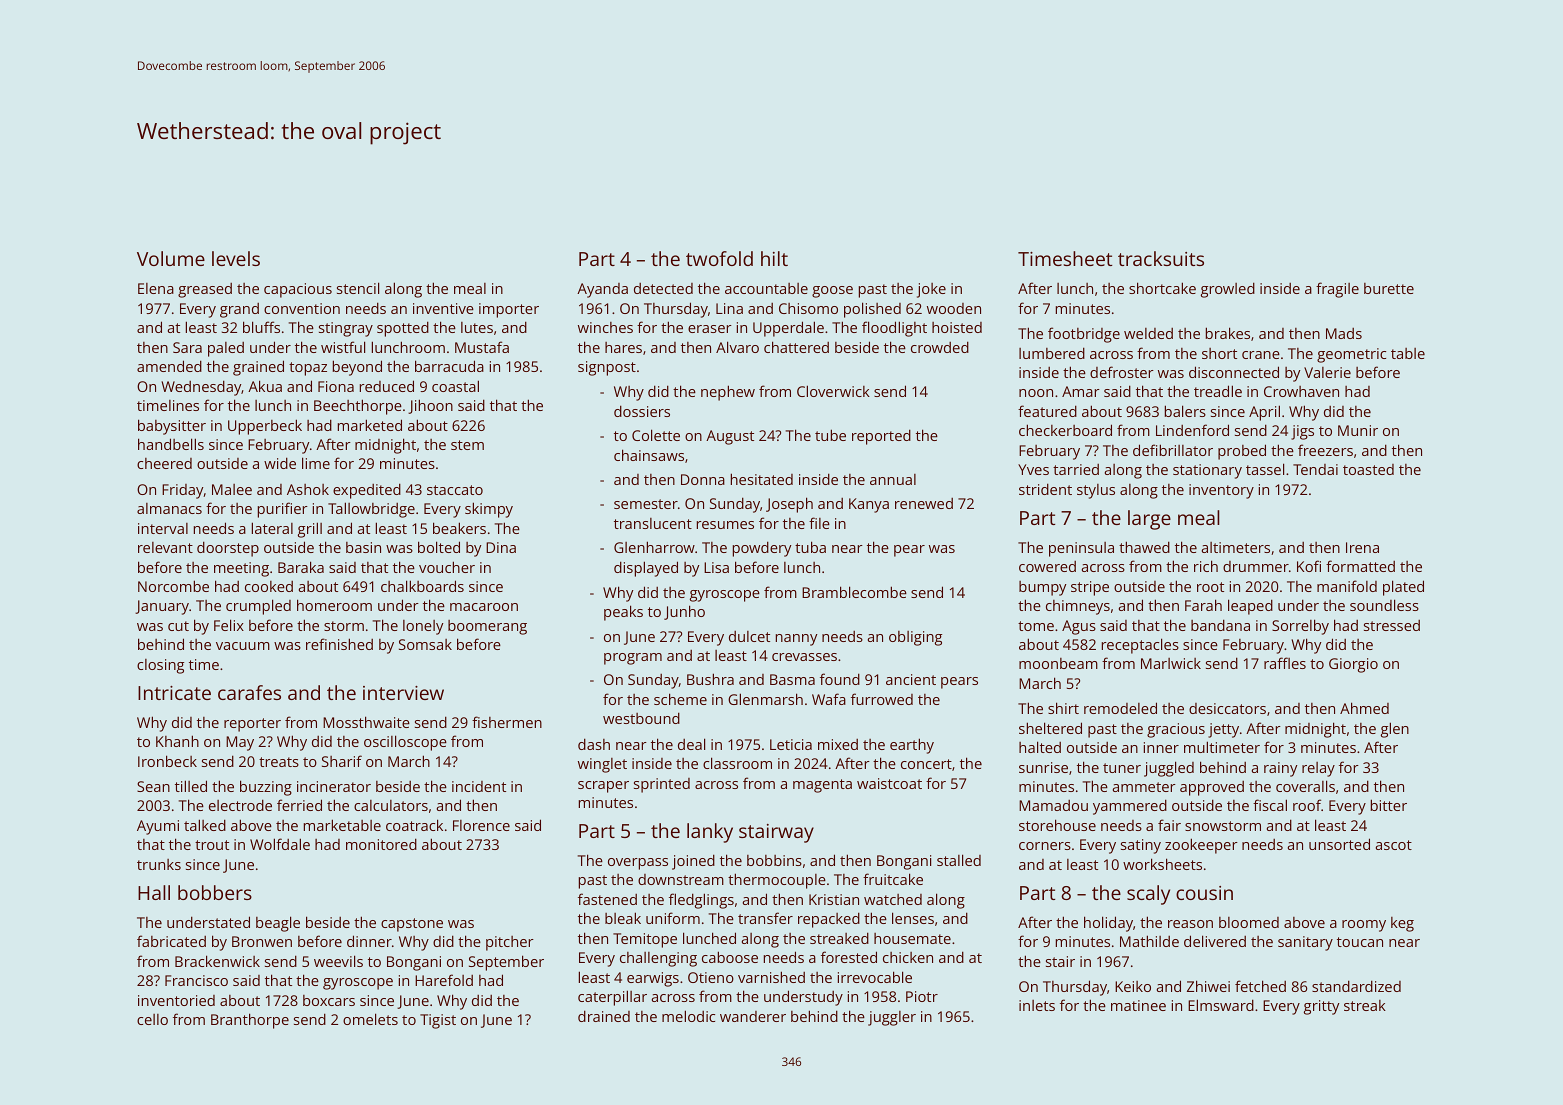  I want to click on wistful, so click(343, 347).
